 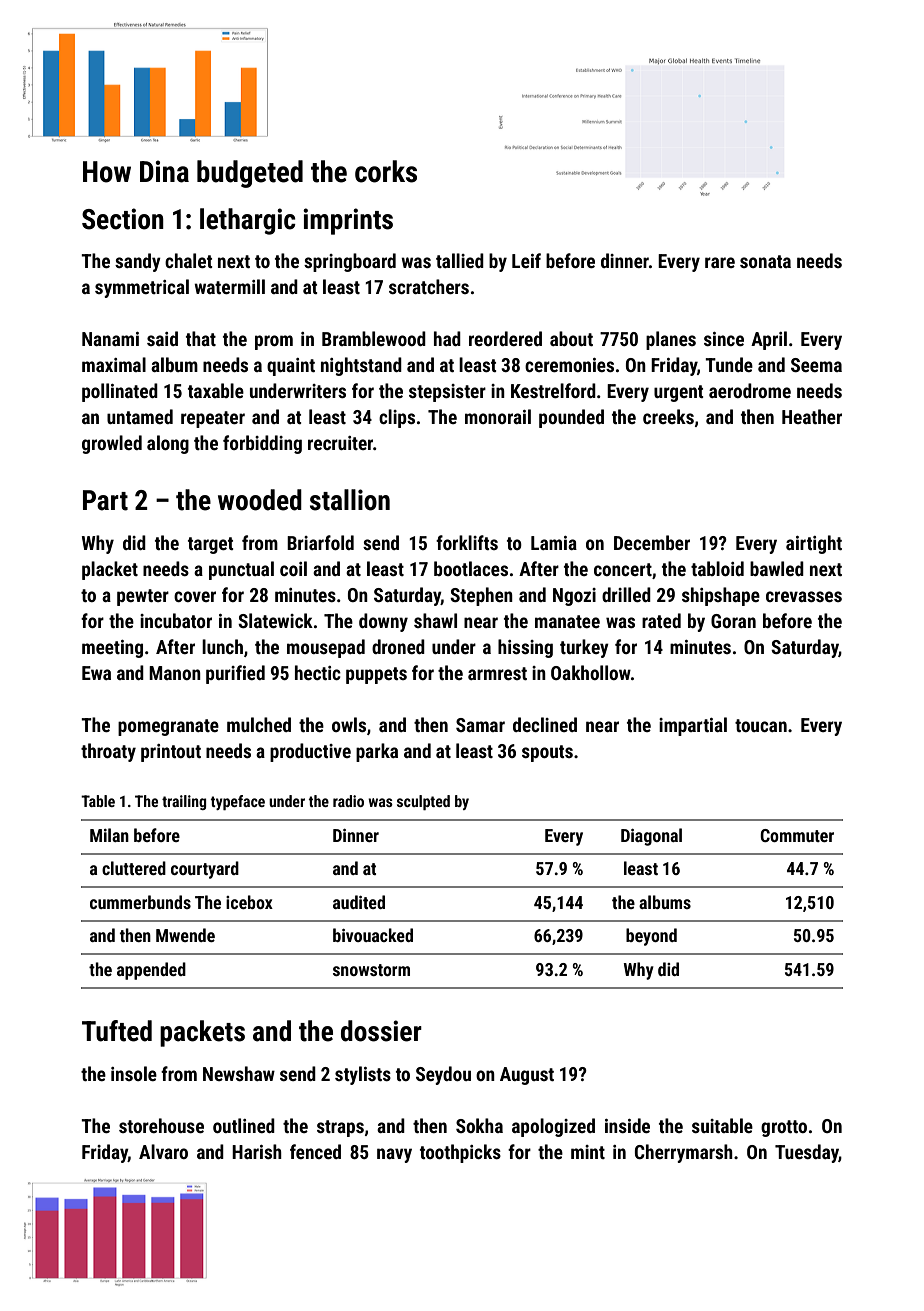 What do you see at coordinates (526, 260) in the screenshot?
I see `Leif` at bounding box center [526, 260].
